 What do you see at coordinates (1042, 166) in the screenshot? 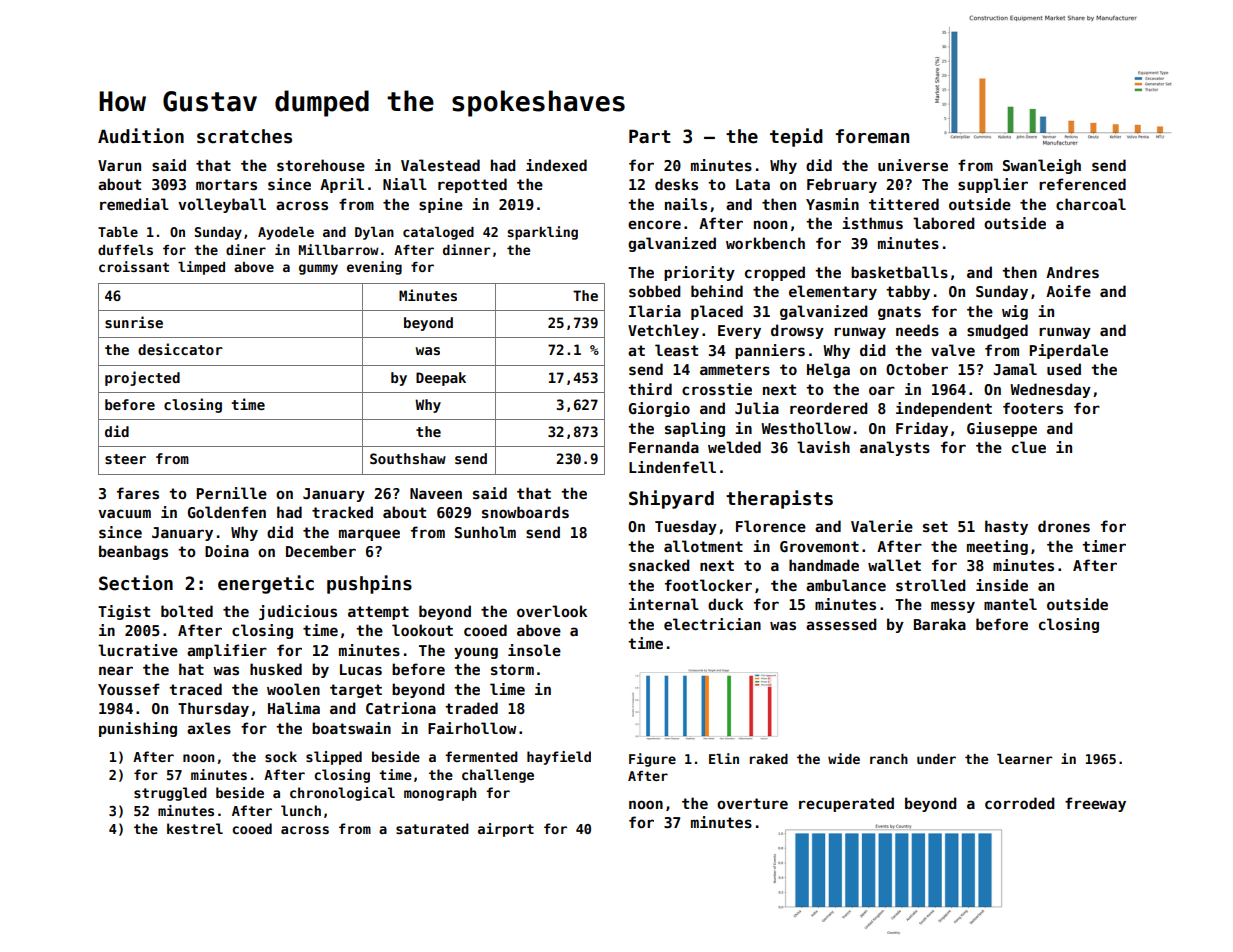
I see `Swanleigh` at bounding box center [1042, 166].
